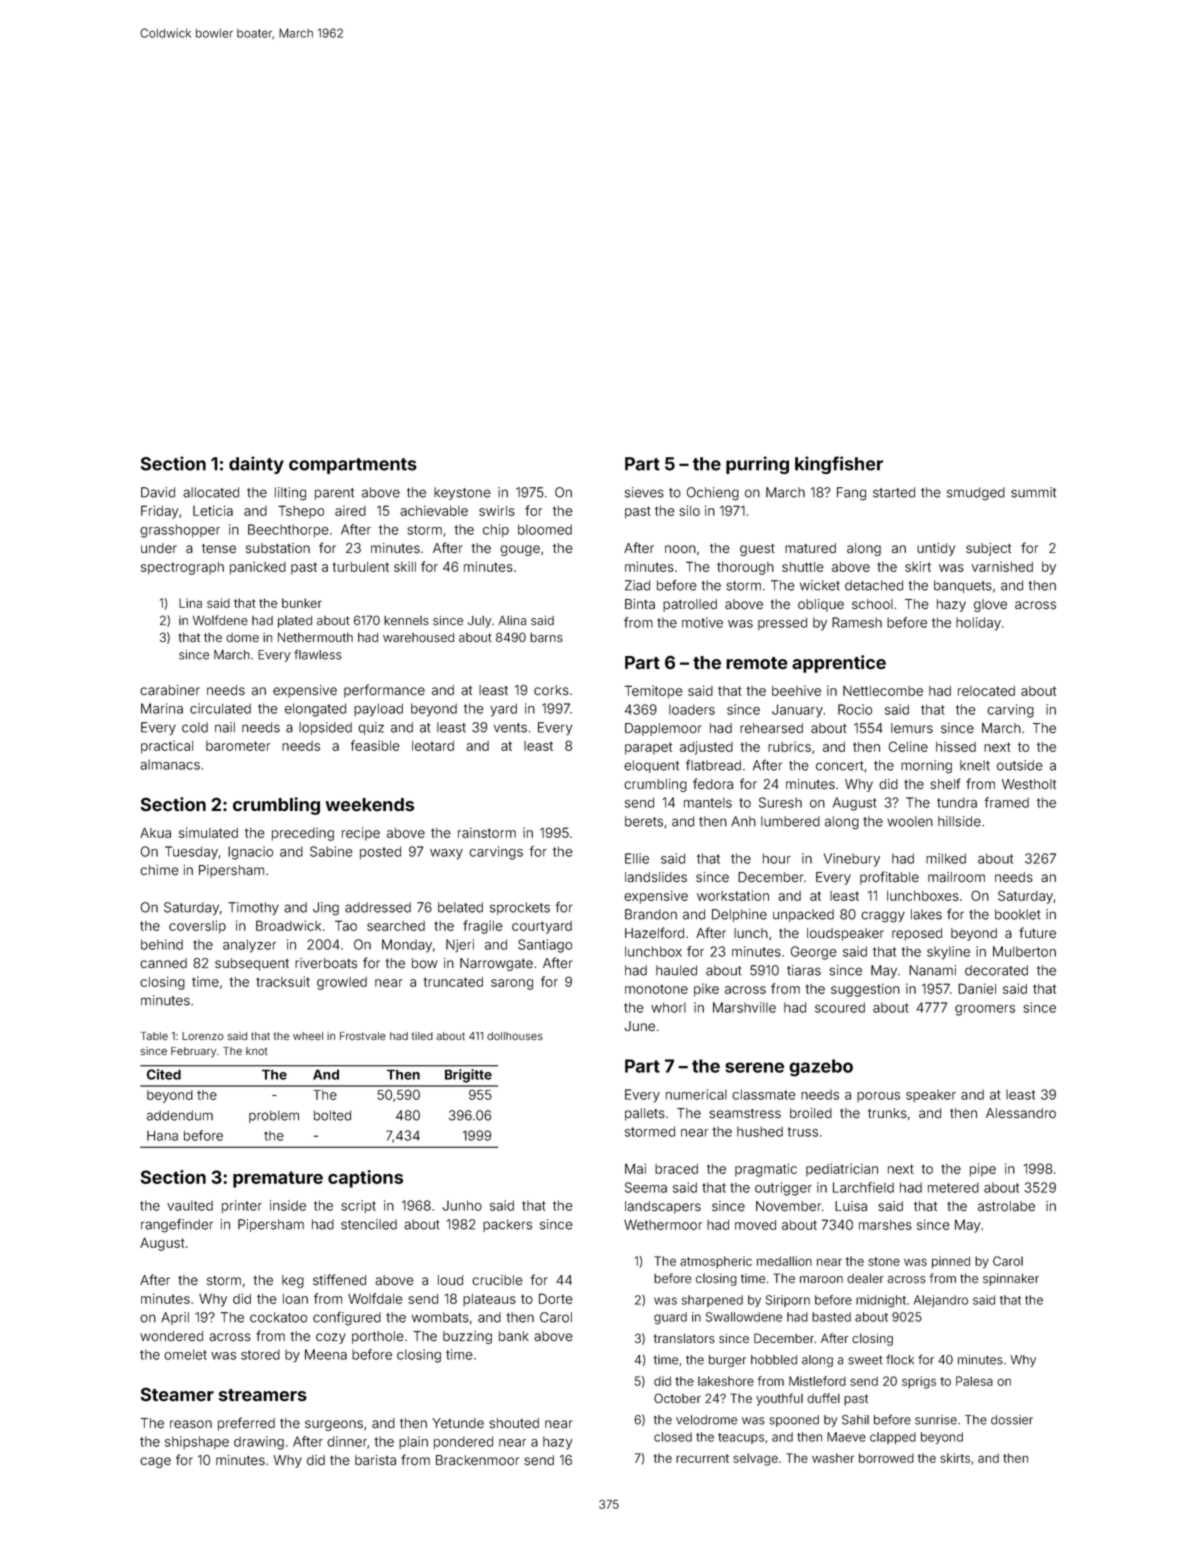 This document has height=1549, width=1197. Describe the element at coordinates (191, 1424) in the document. I see `reason` at that location.
